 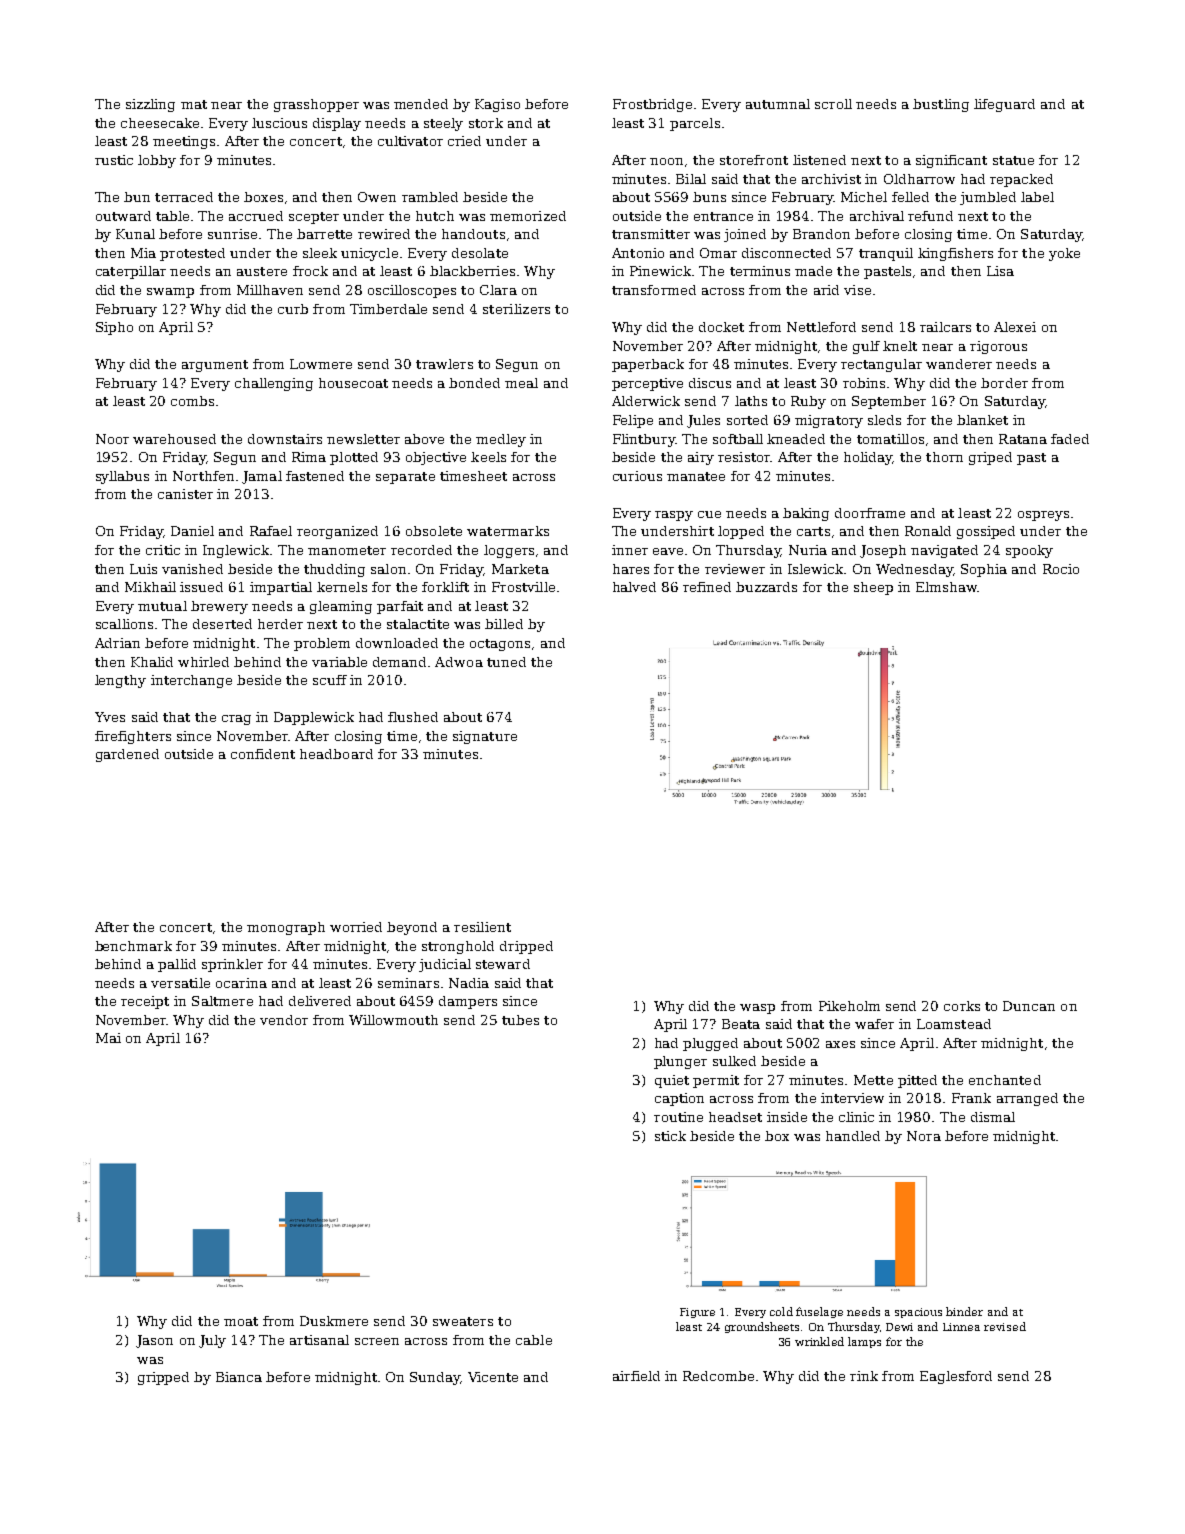 What do you see at coordinates (192, 401) in the image?
I see `combs` at bounding box center [192, 401].
